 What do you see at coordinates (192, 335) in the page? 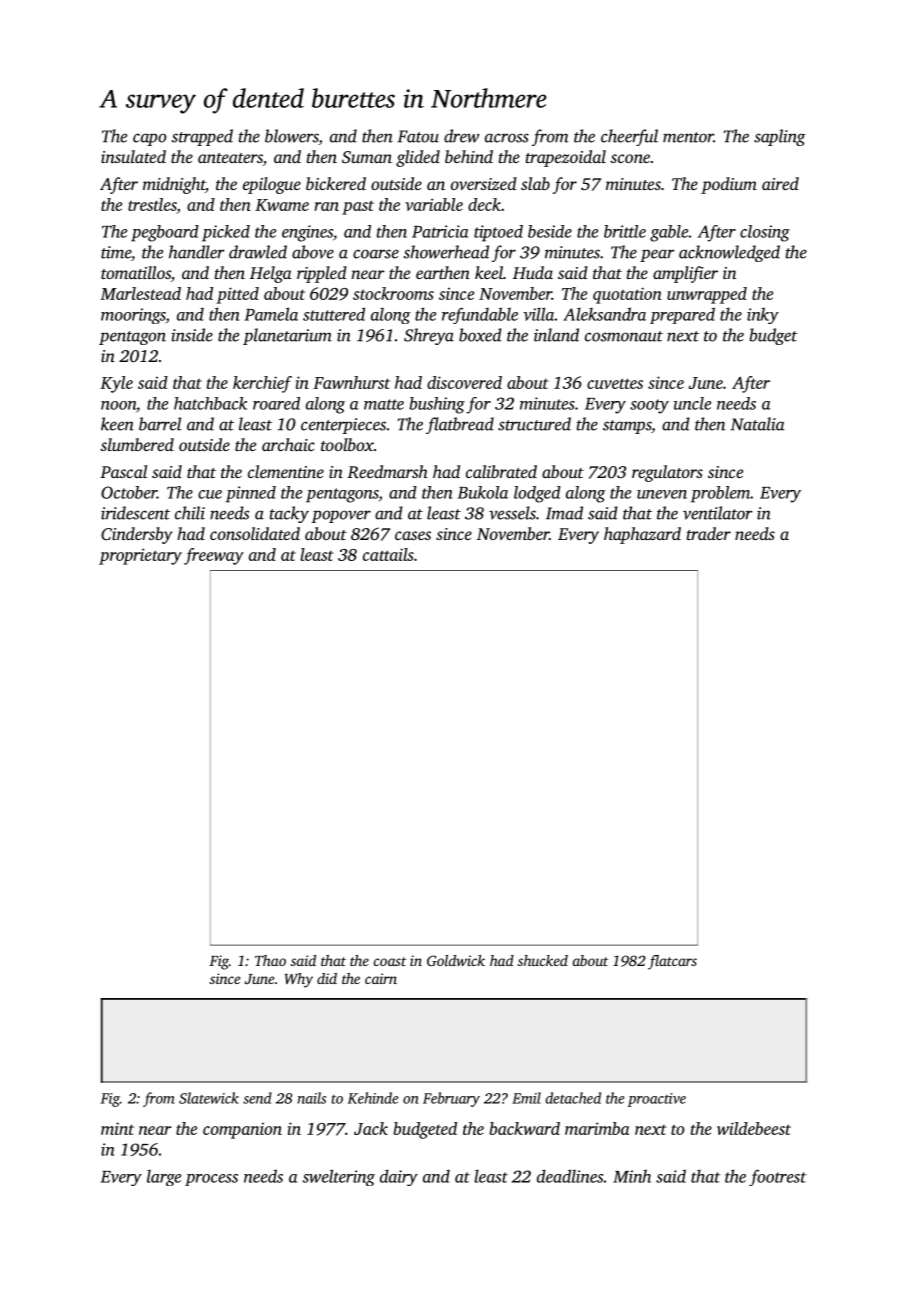
I see `inside` at bounding box center [192, 335].
